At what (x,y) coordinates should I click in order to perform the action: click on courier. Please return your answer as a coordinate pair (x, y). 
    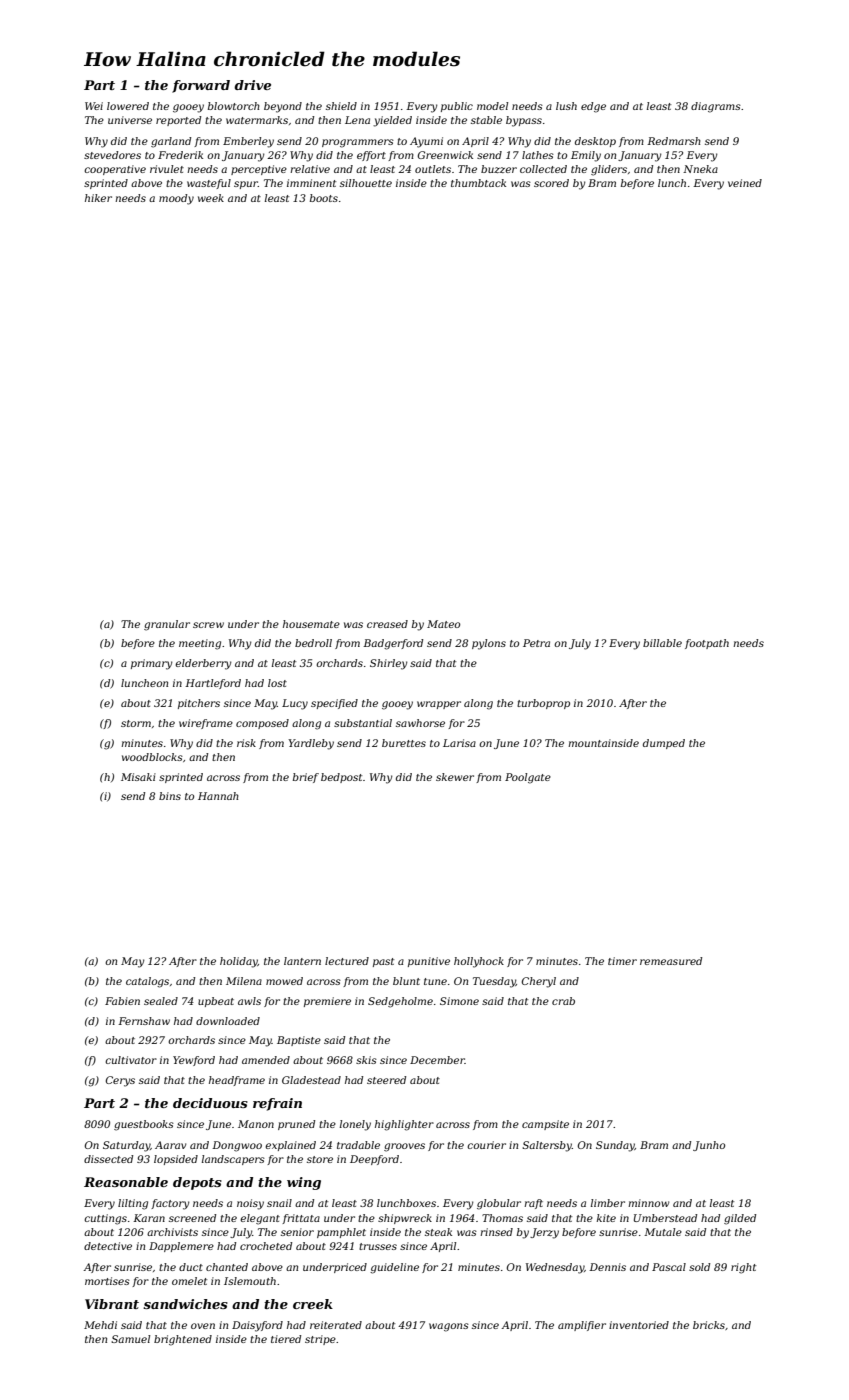
    Looking at the image, I should click on (486, 1145).
